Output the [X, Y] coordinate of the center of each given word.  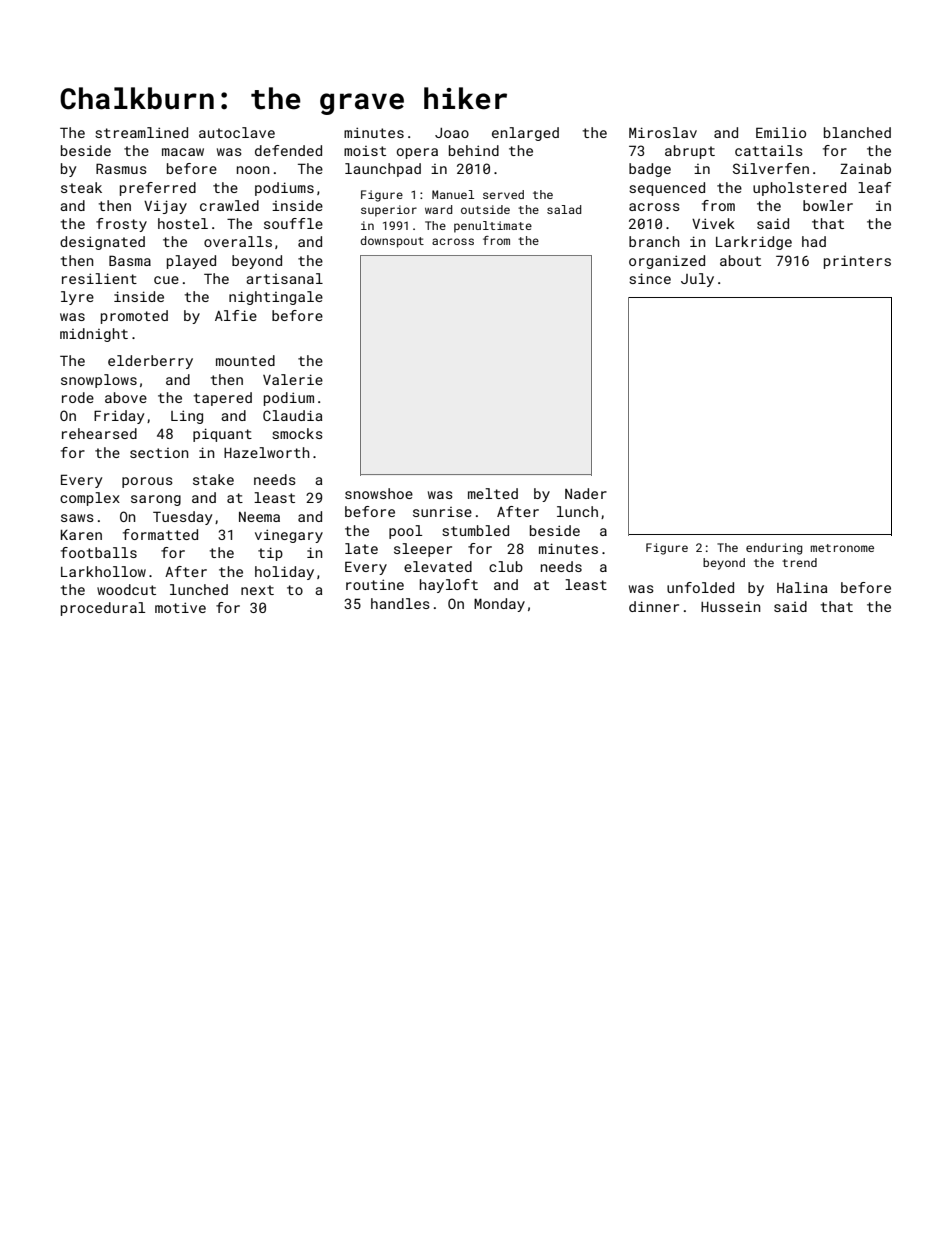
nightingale [276, 298]
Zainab [865, 168]
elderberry [150, 362]
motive [180, 607]
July [697, 280]
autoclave [237, 132]
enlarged [525, 134]
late [361, 548]
